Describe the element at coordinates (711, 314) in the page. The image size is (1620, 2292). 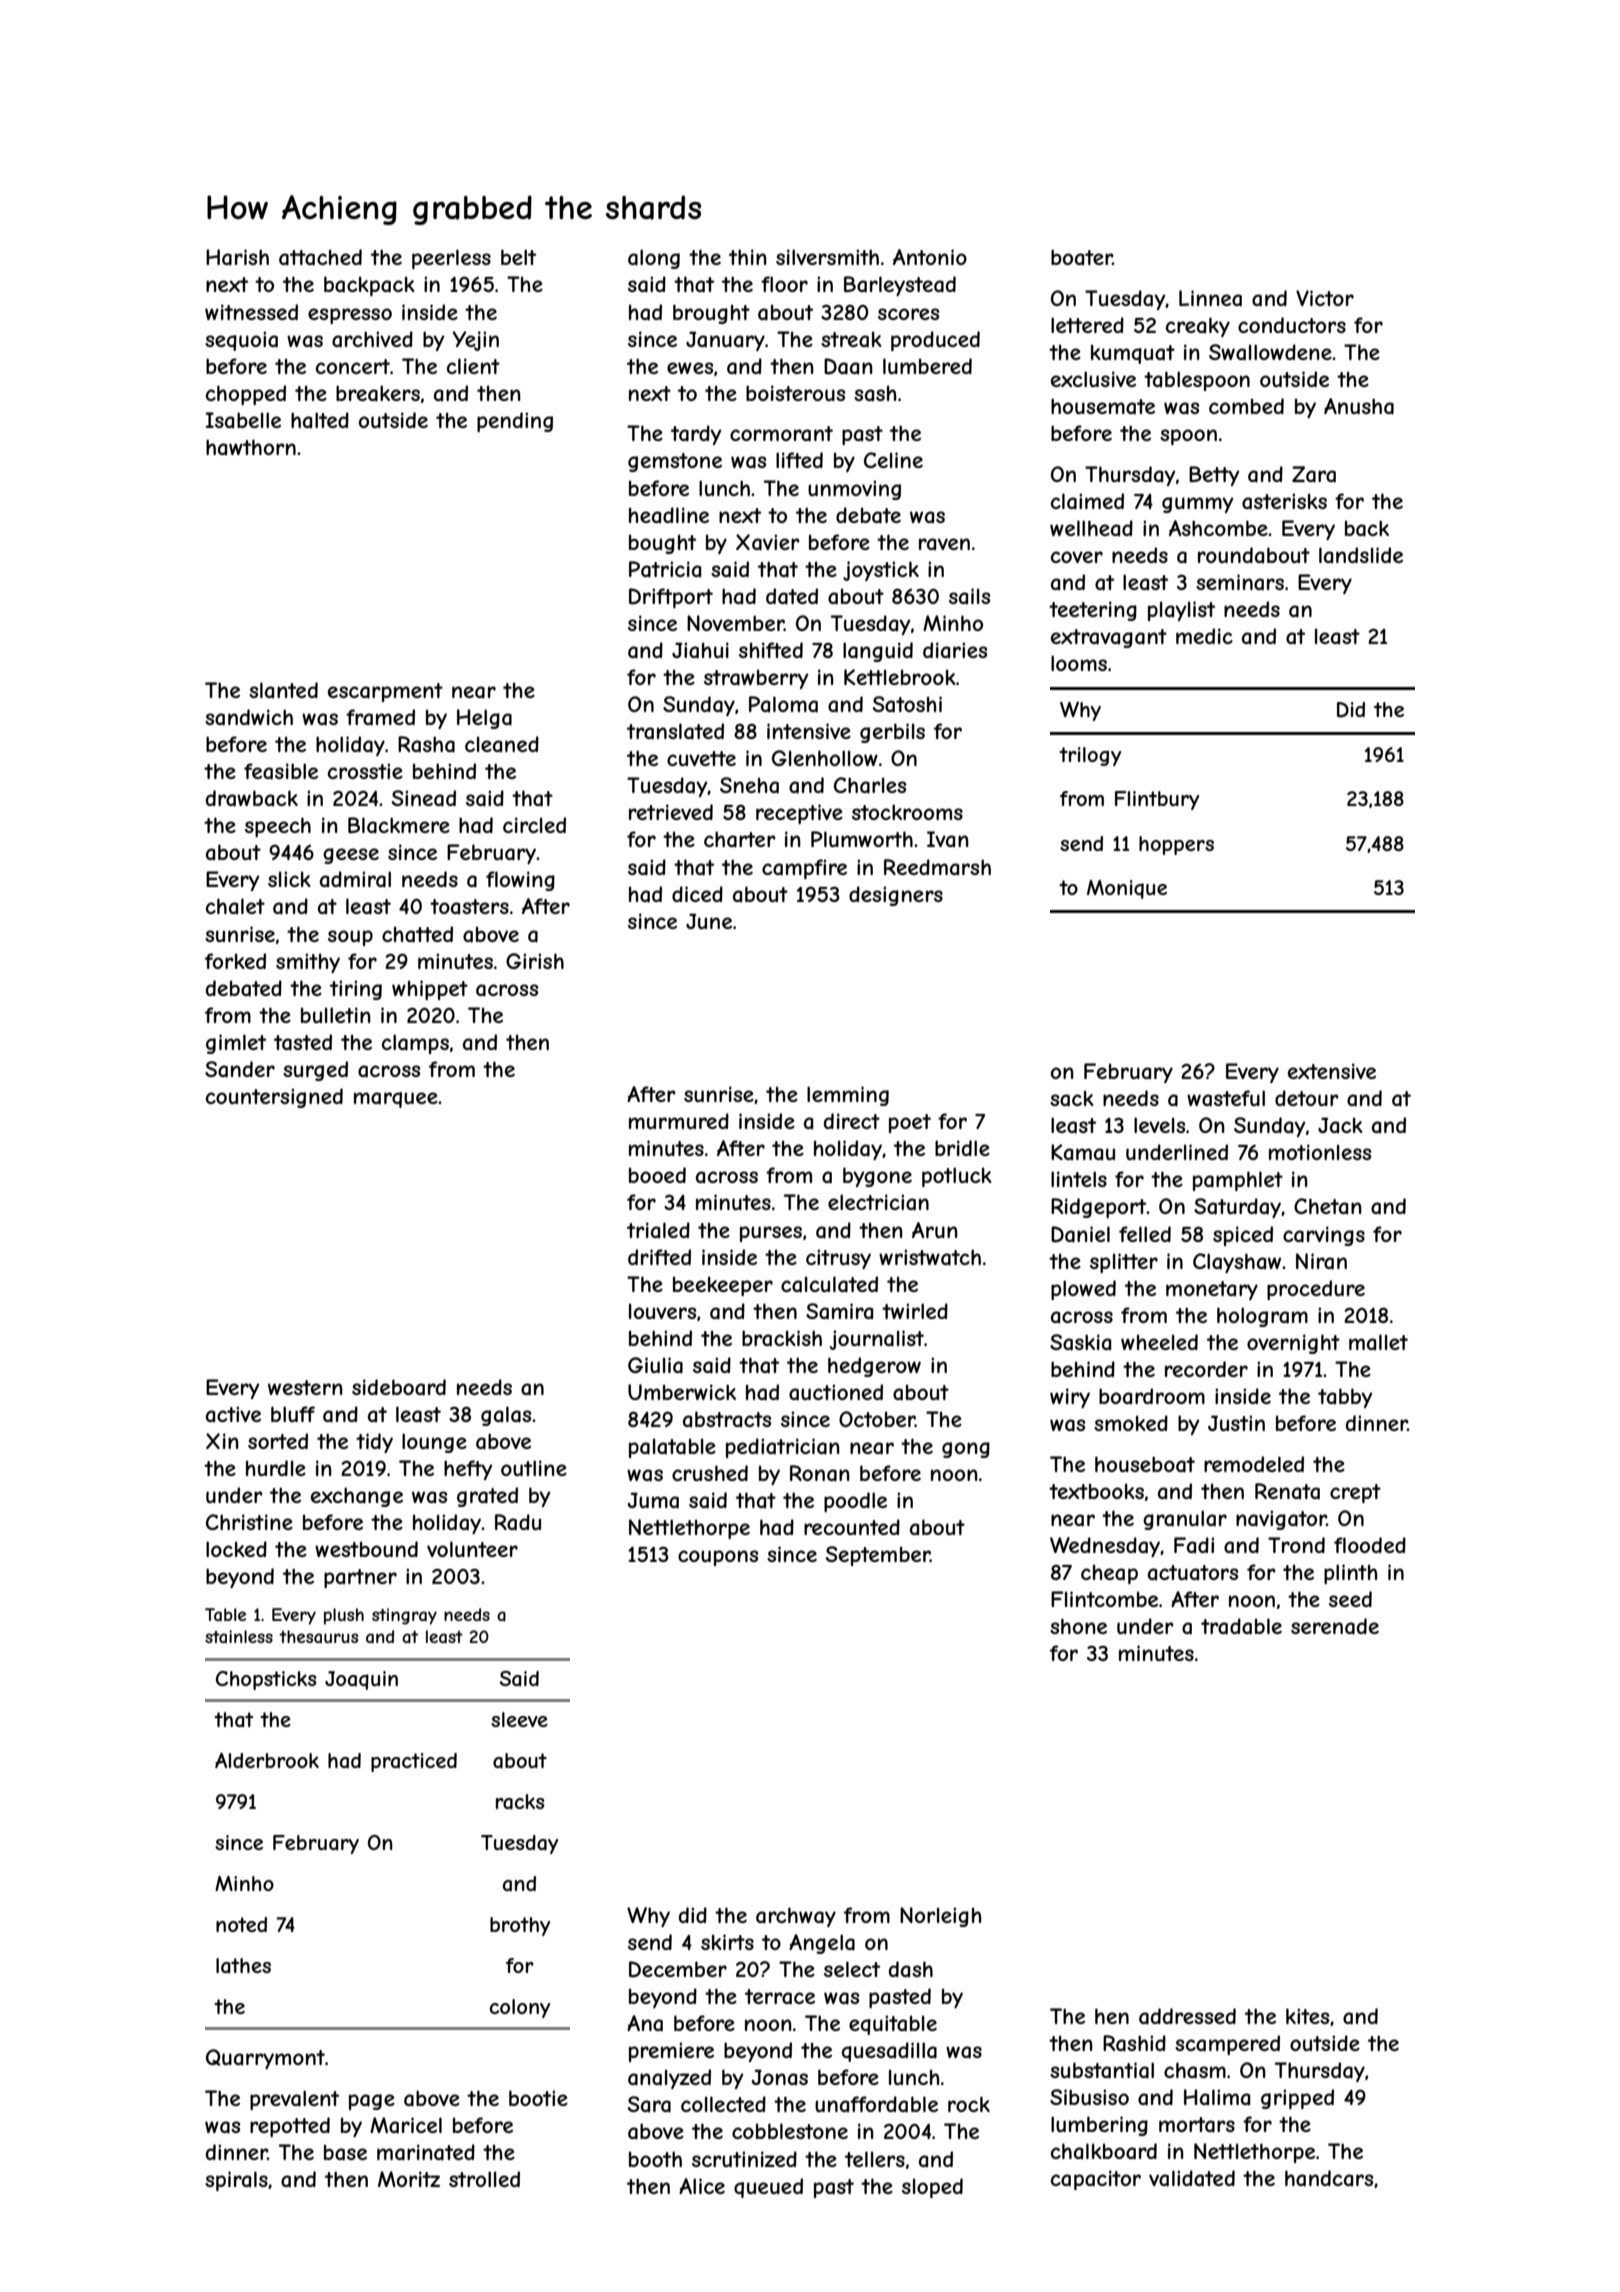
I see `brought` at that location.
